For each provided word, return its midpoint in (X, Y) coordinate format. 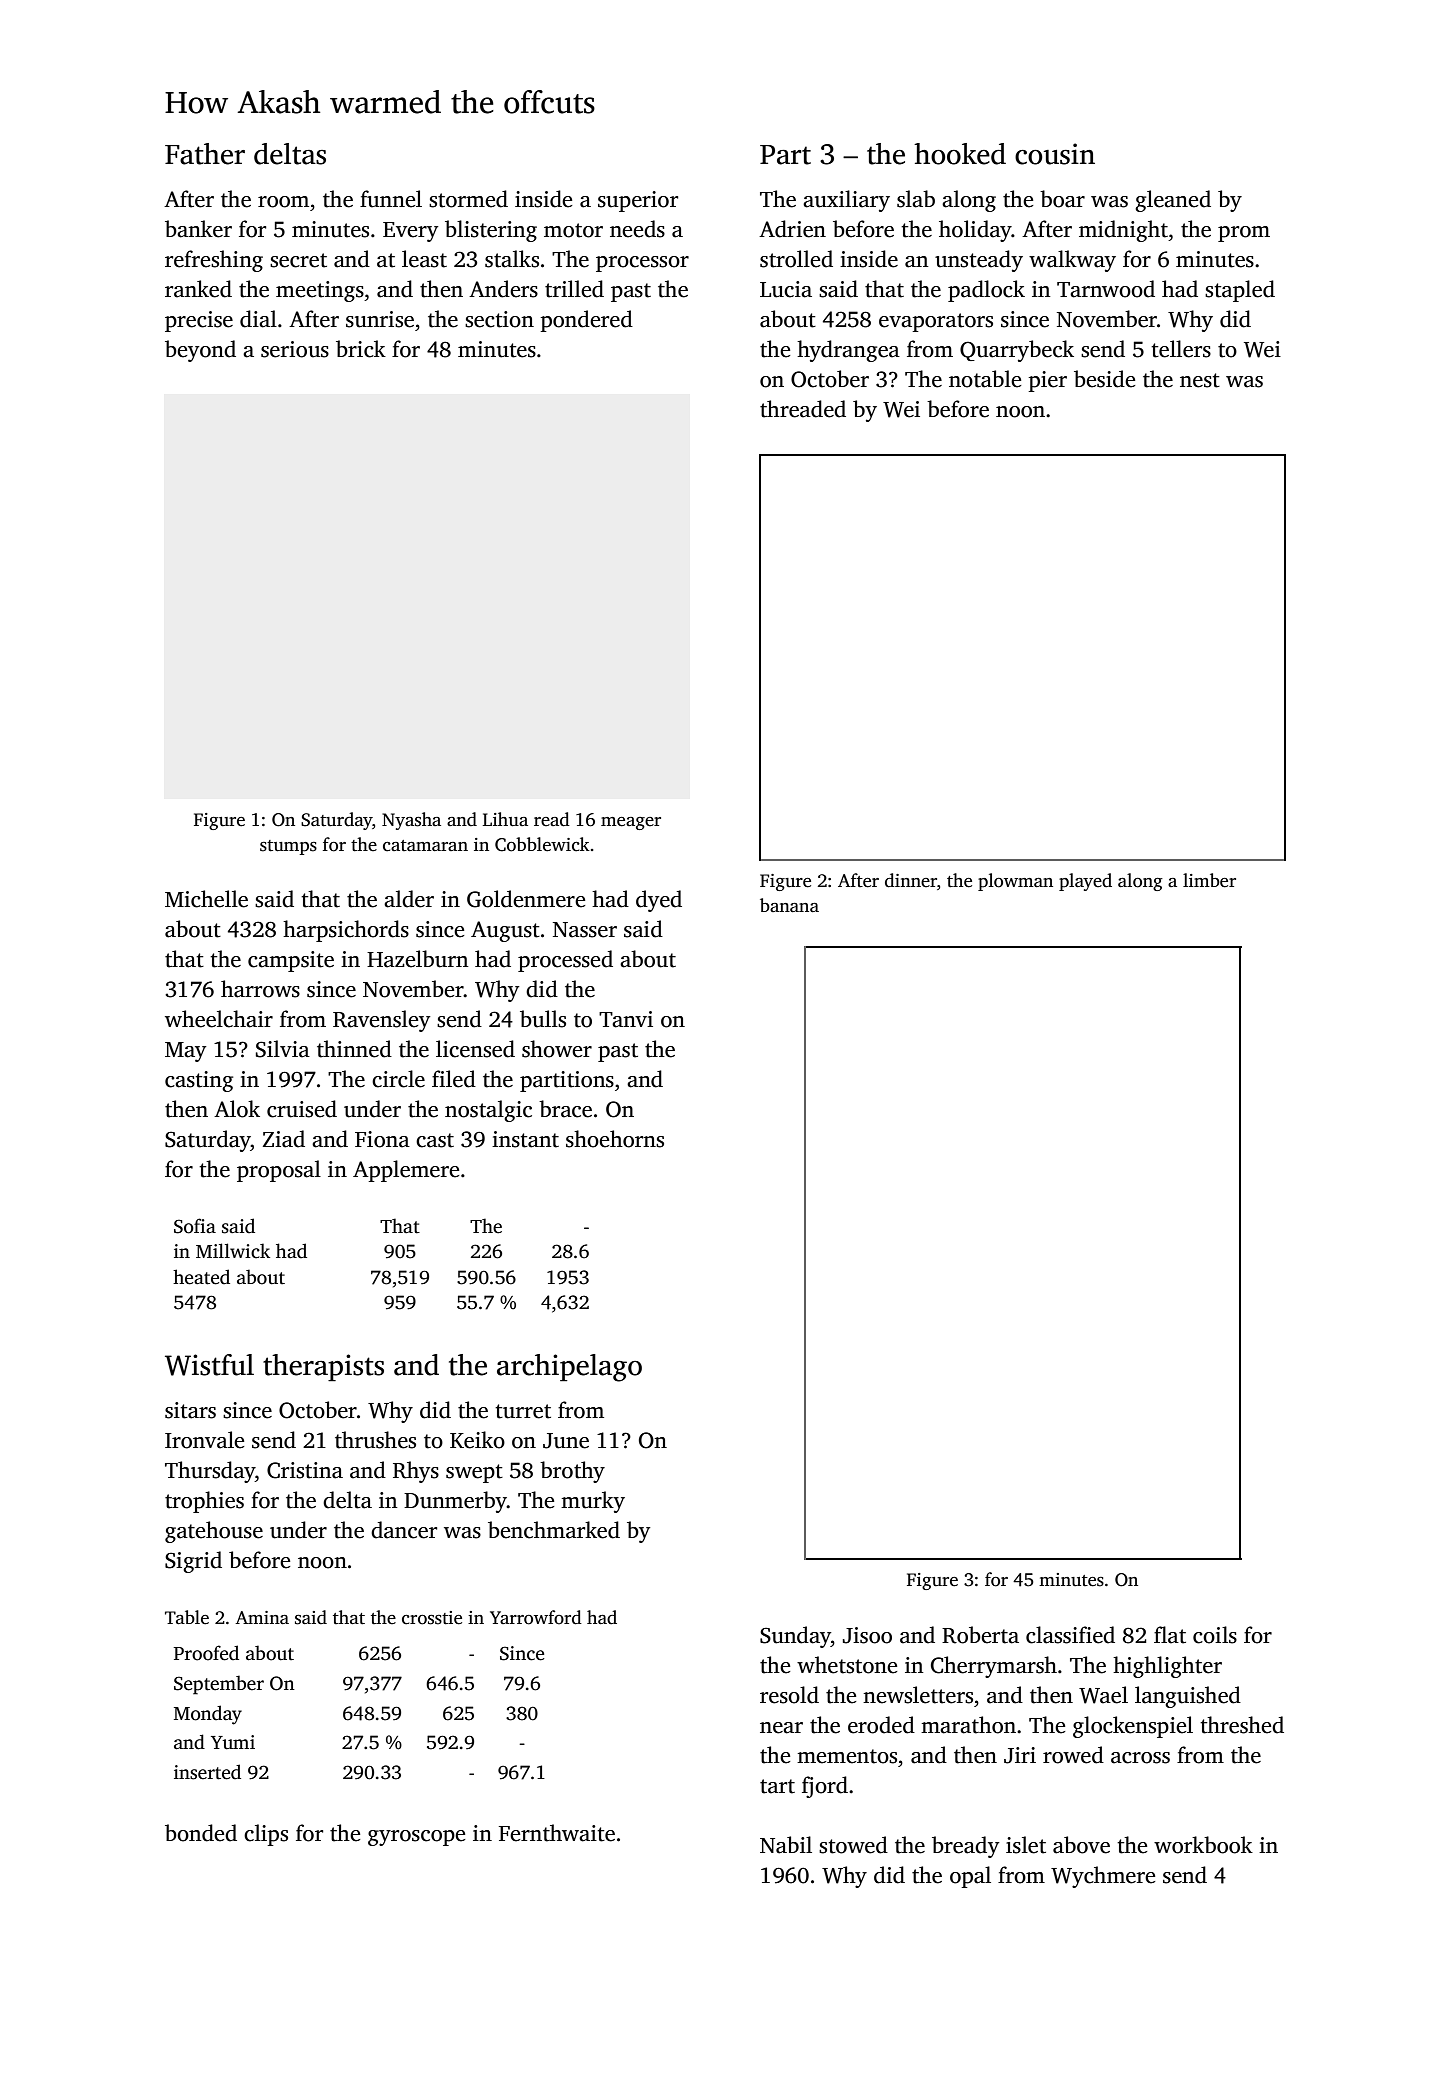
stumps (288, 847)
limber (1209, 880)
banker (198, 229)
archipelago (569, 1368)
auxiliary (846, 201)
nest (1200, 380)
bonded (201, 1833)
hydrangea (848, 351)
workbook (1203, 1845)
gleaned (1173, 201)
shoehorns (615, 1139)
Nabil (786, 1845)
